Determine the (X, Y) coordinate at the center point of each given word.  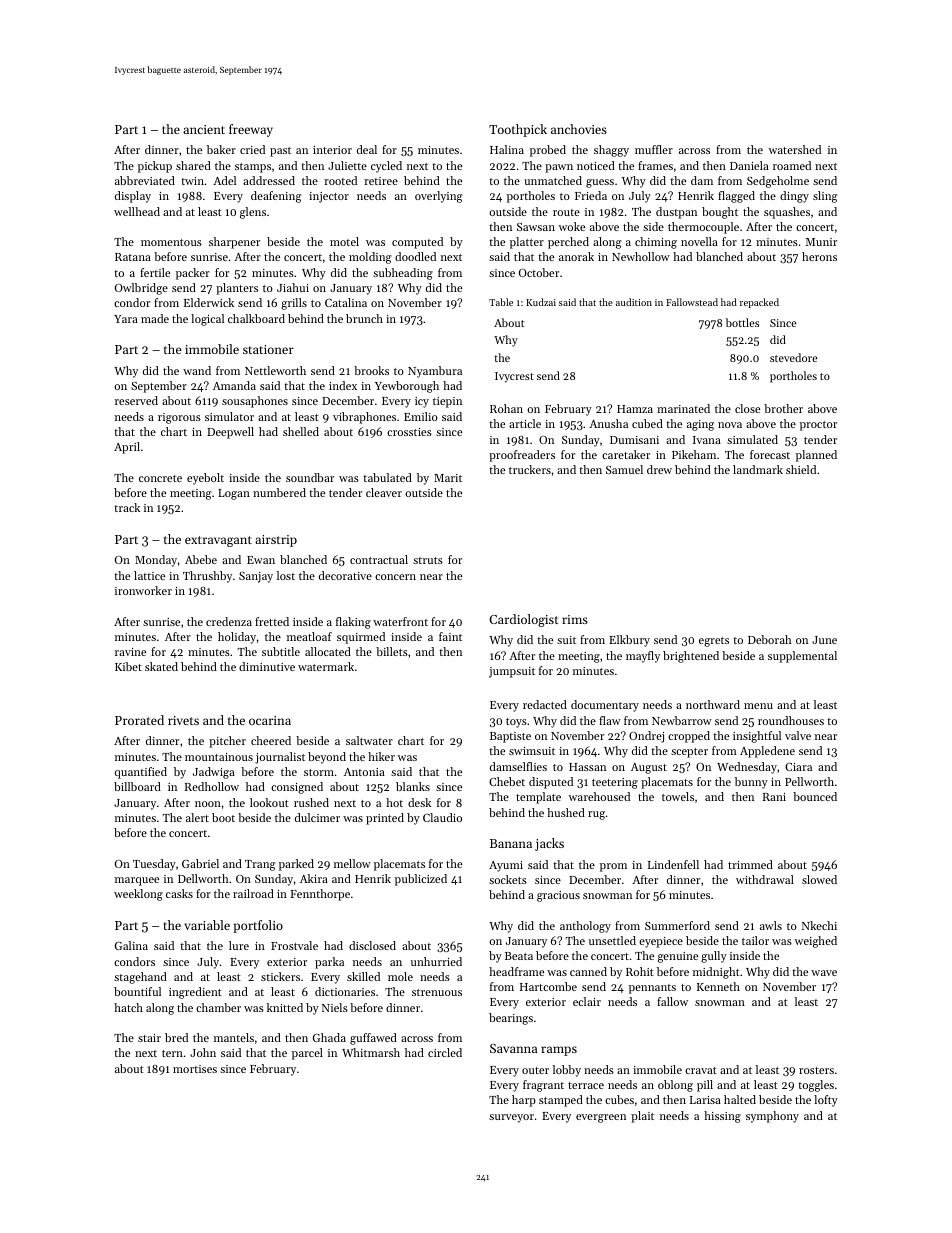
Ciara (798, 767)
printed (385, 819)
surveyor (511, 1118)
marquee (137, 881)
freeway (251, 130)
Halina (507, 149)
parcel (307, 1054)
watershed (795, 149)
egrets (714, 642)
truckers (530, 469)
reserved (136, 400)
